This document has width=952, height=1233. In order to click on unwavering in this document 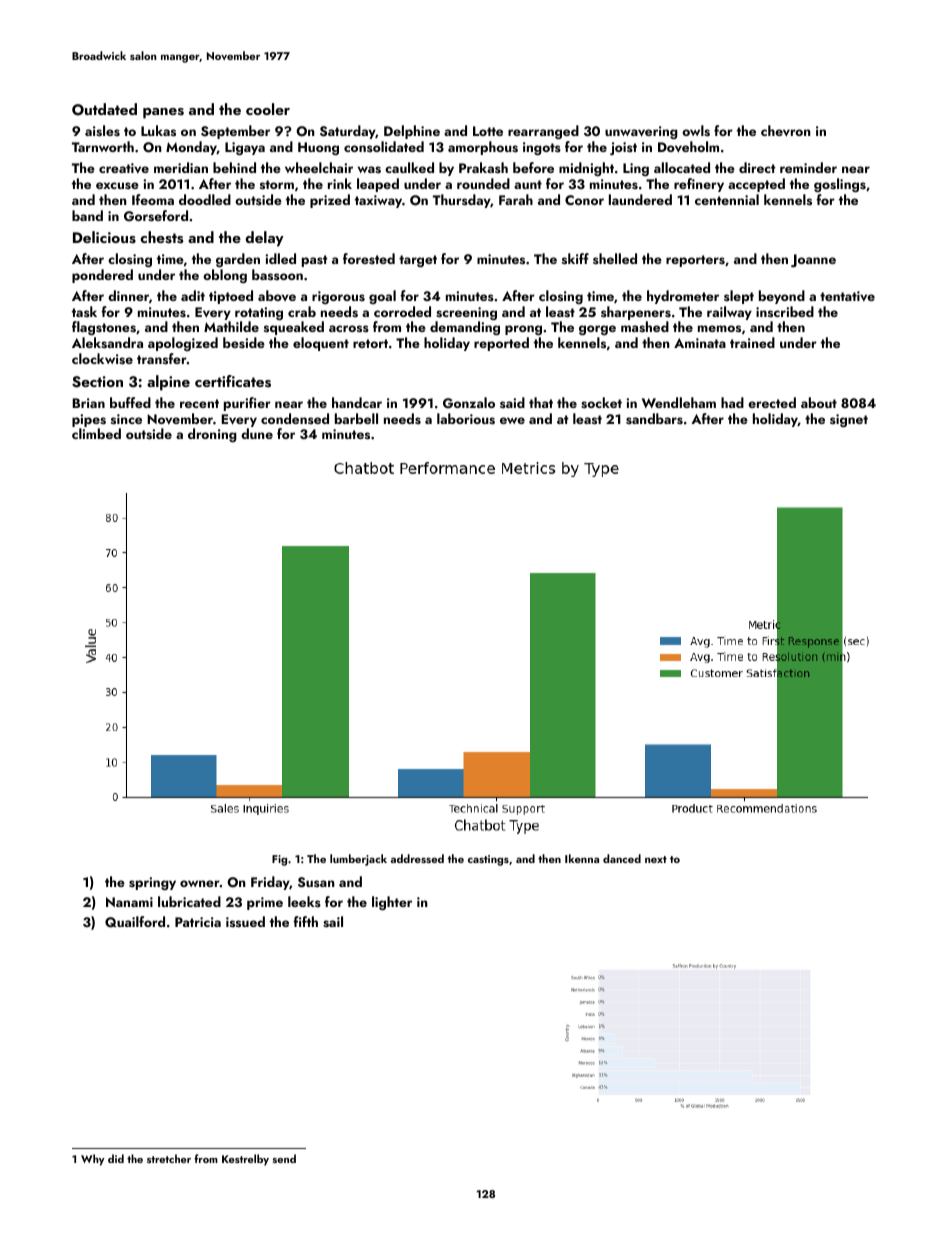, I will do `click(641, 132)`.
